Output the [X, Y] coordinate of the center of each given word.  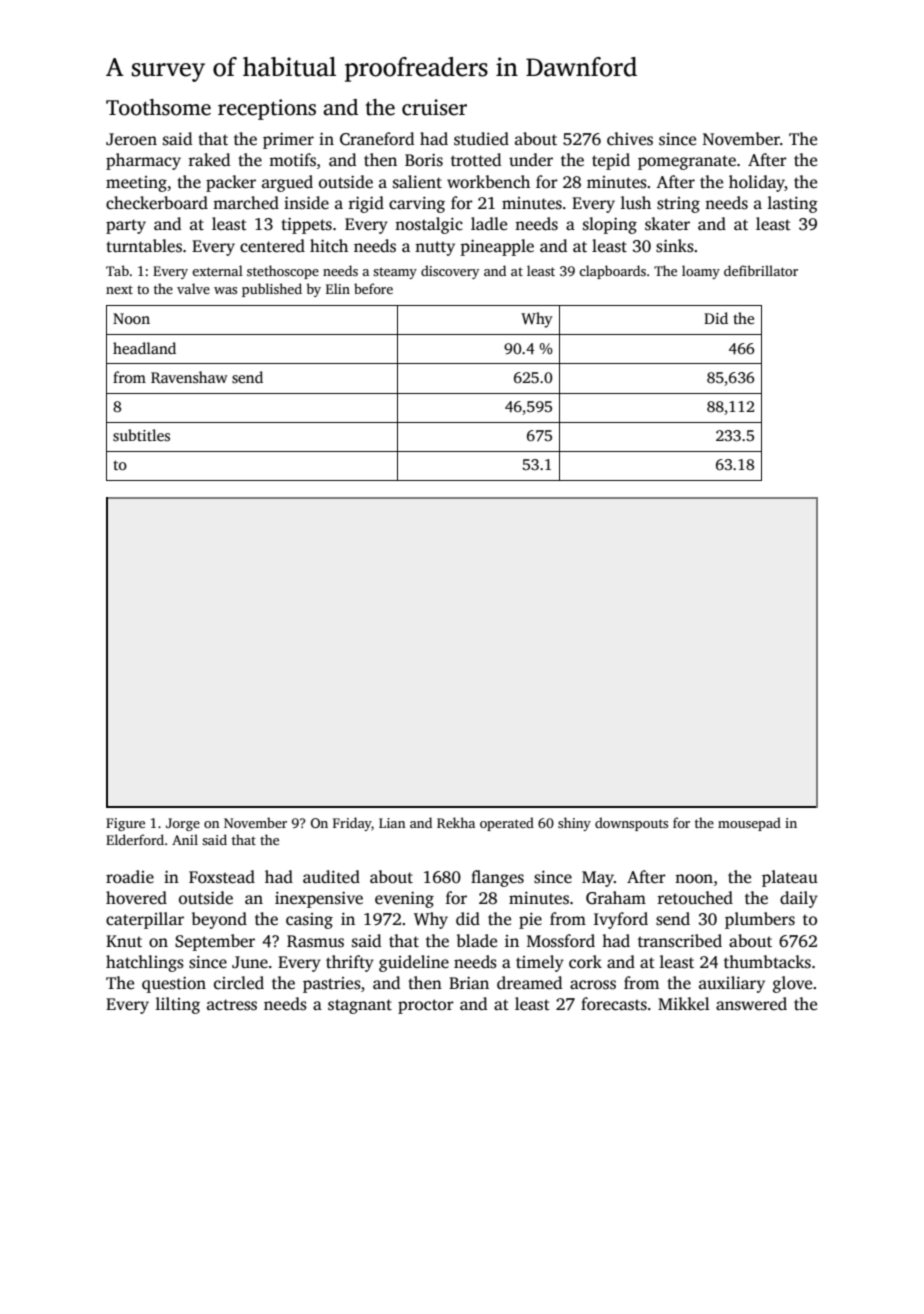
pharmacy [143, 161]
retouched [695, 898]
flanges [497, 878]
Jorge [183, 824]
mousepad [749, 824]
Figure [125, 824]
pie [530, 921]
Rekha [456, 822]
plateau [790, 878]
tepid [611, 161]
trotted [476, 160]
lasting [793, 204]
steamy [395, 273]
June [250, 962]
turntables [144, 246]
